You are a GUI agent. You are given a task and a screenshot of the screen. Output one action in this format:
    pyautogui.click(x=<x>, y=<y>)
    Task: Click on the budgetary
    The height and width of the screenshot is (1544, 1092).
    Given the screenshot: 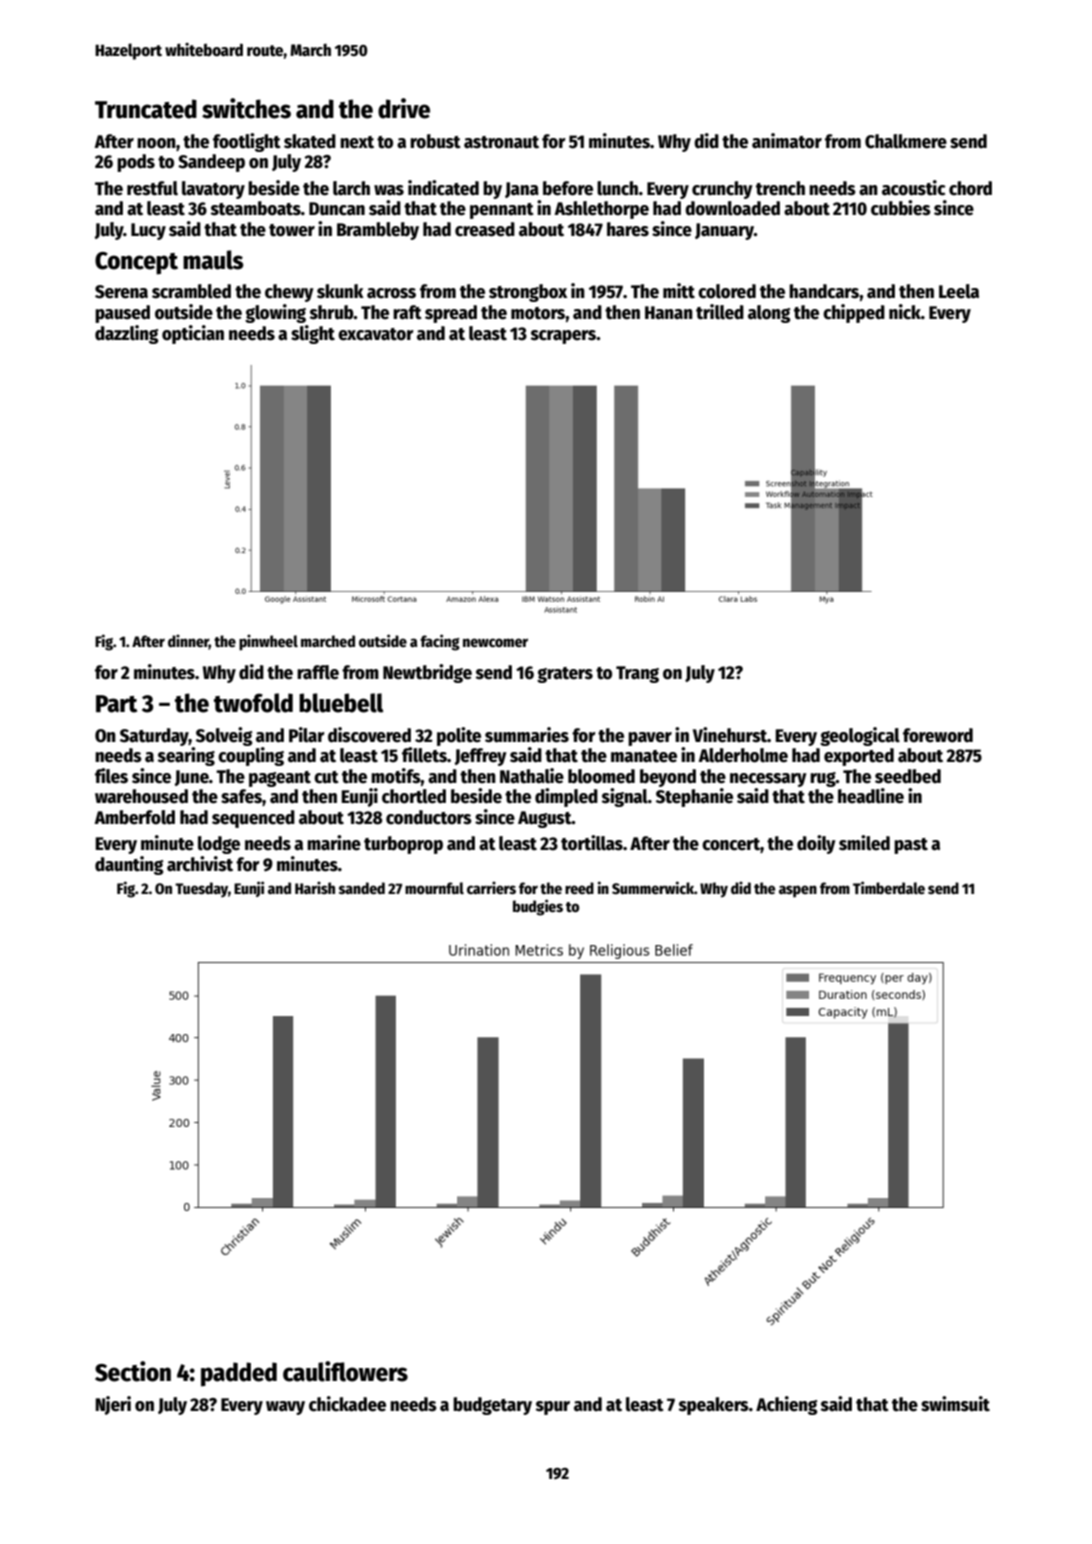 What is the action you would take?
    pyautogui.click(x=492, y=1406)
